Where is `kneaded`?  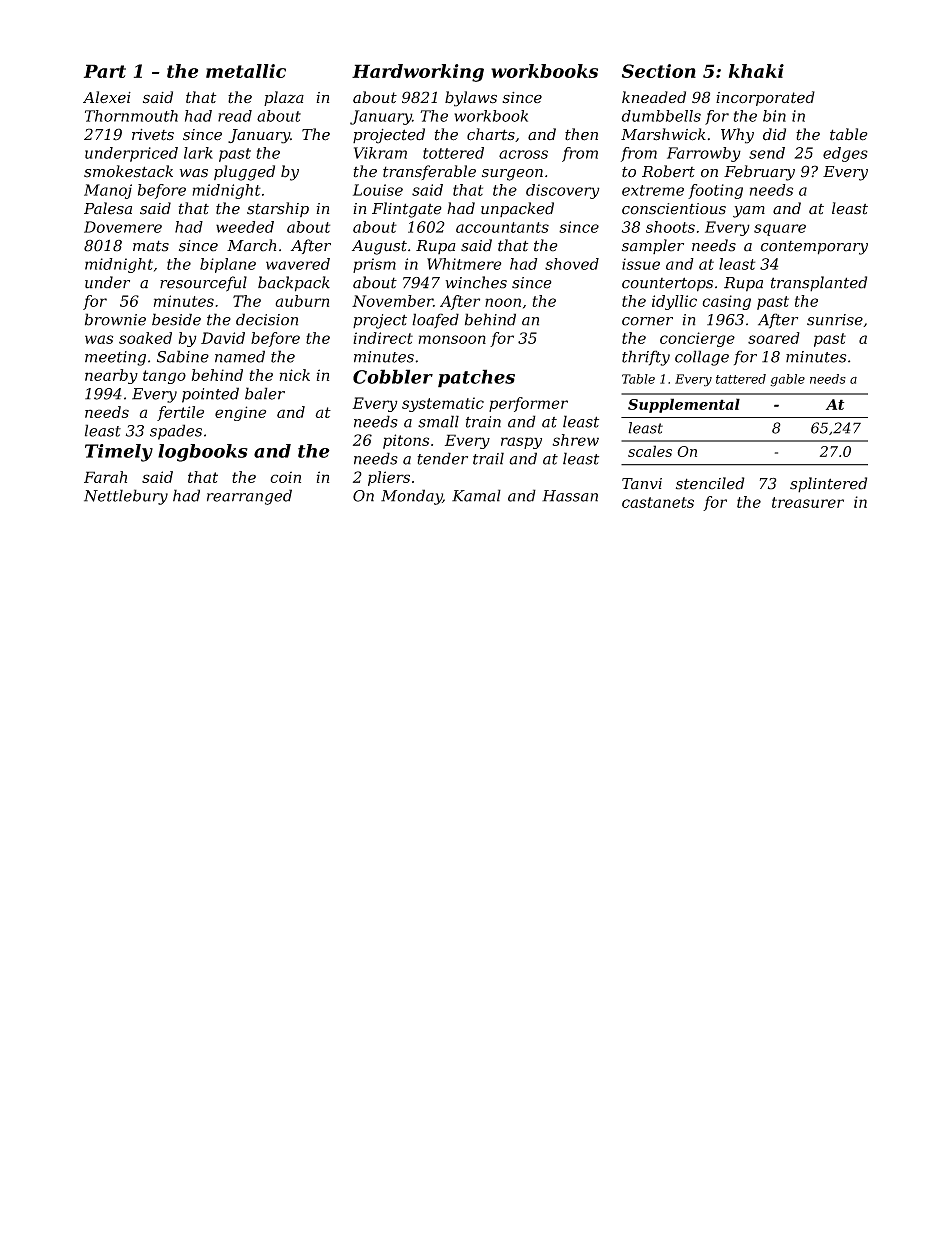
kneaded is located at coordinates (654, 97).
